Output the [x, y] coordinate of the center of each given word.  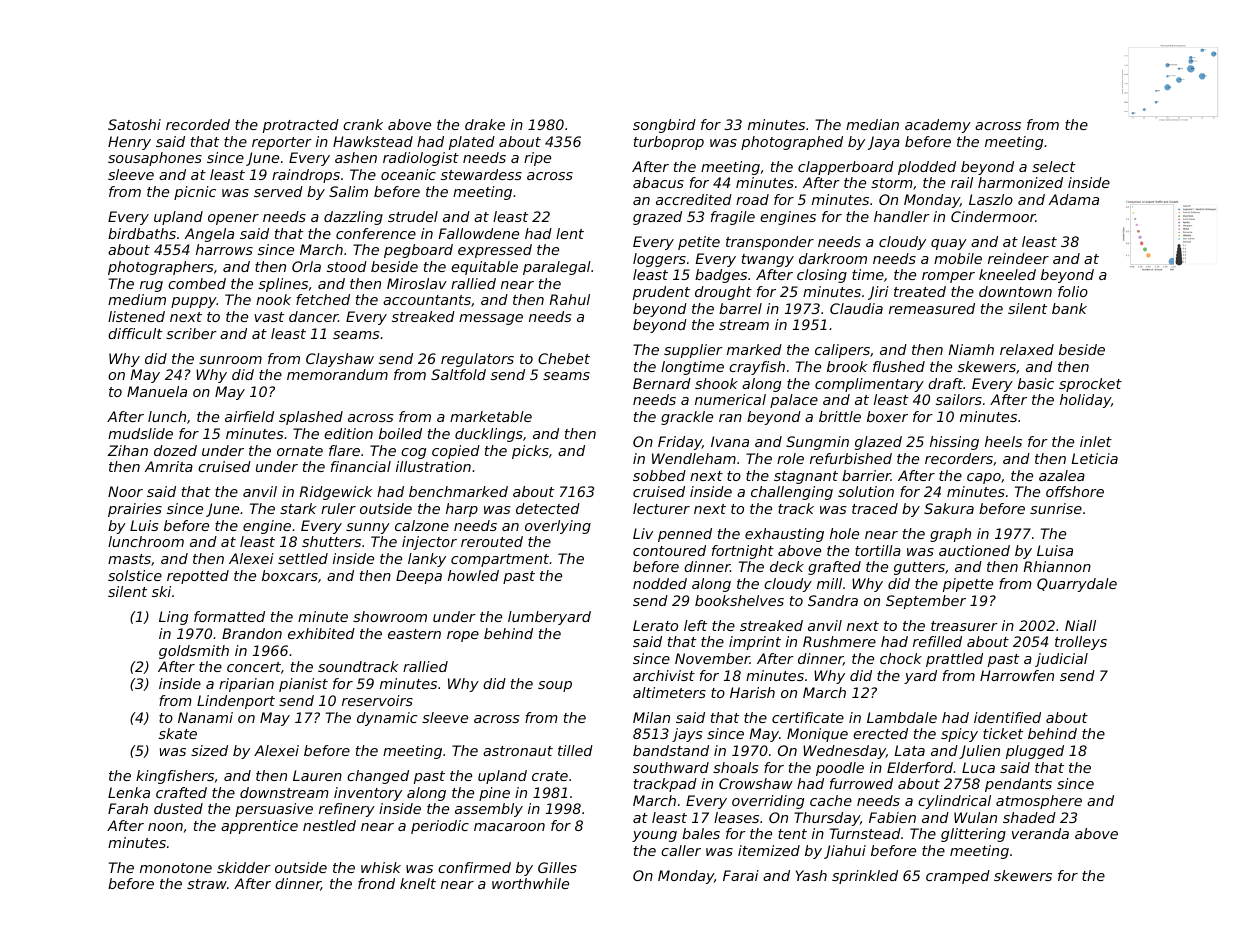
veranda [1040, 833]
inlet [1096, 441]
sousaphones [155, 159]
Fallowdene [478, 233]
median [872, 124]
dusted [178, 808]
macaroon [509, 827]
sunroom [230, 360]
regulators [477, 360]
